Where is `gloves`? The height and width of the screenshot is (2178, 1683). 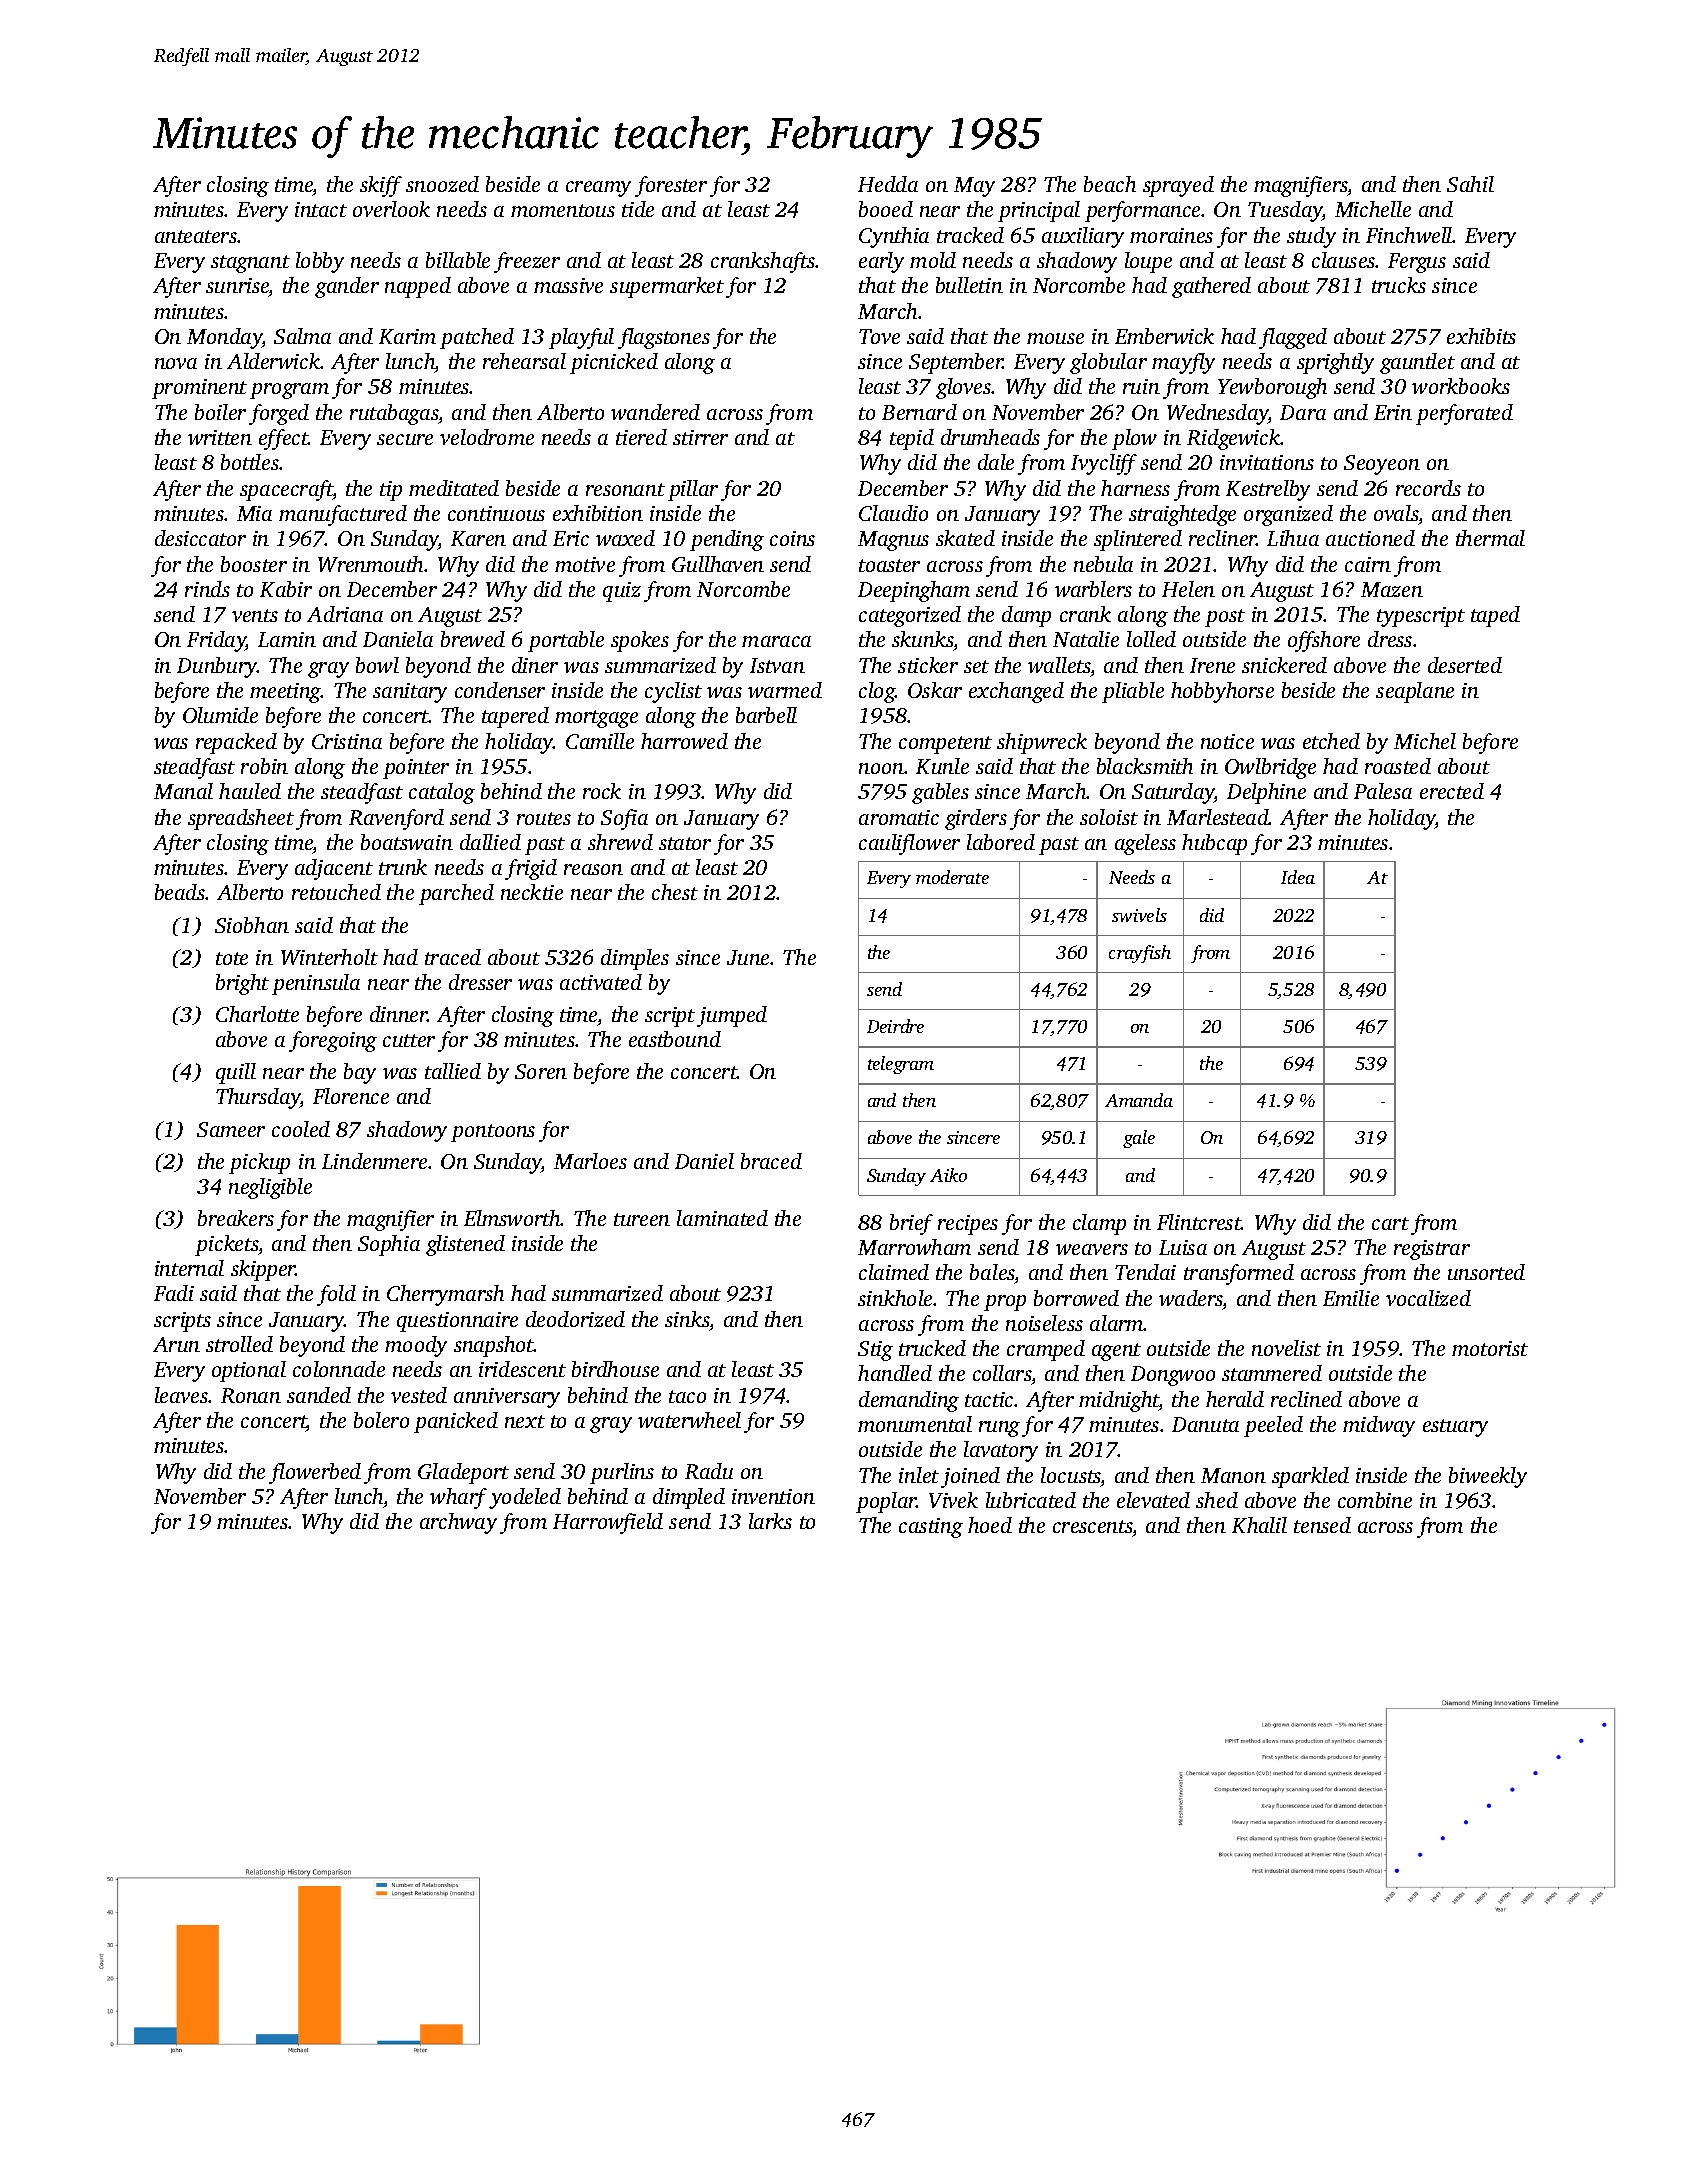
gloves is located at coordinates (964, 388).
